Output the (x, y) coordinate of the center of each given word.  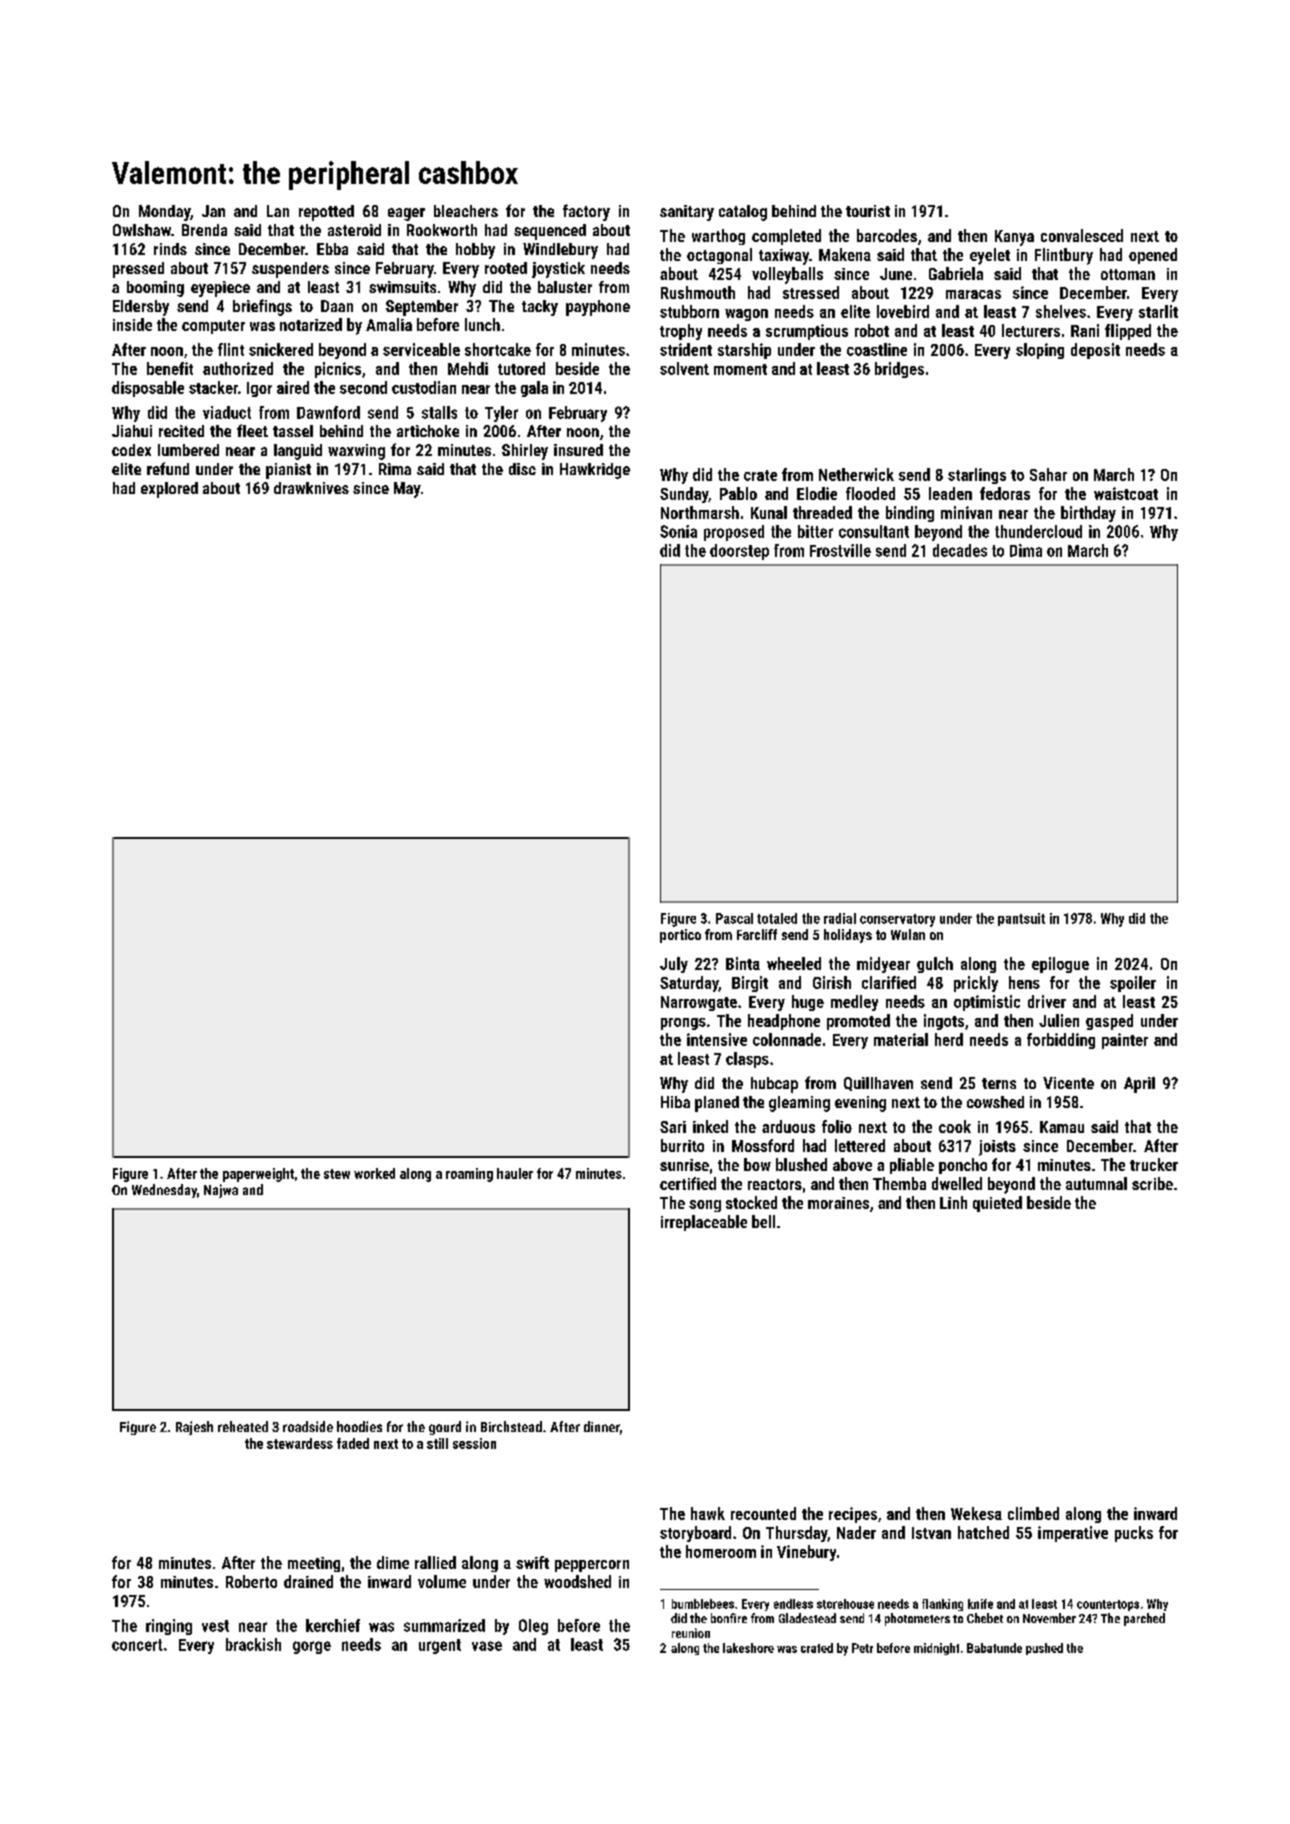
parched (1144, 1619)
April (1139, 1085)
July (674, 965)
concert (137, 1645)
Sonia (678, 531)
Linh (953, 1202)
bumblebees (703, 1604)
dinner (602, 1426)
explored (169, 490)
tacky (540, 308)
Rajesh (194, 1428)
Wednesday (164, 1191)
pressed (138, 270)
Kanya (1014, 238)
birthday (1088, 514)
